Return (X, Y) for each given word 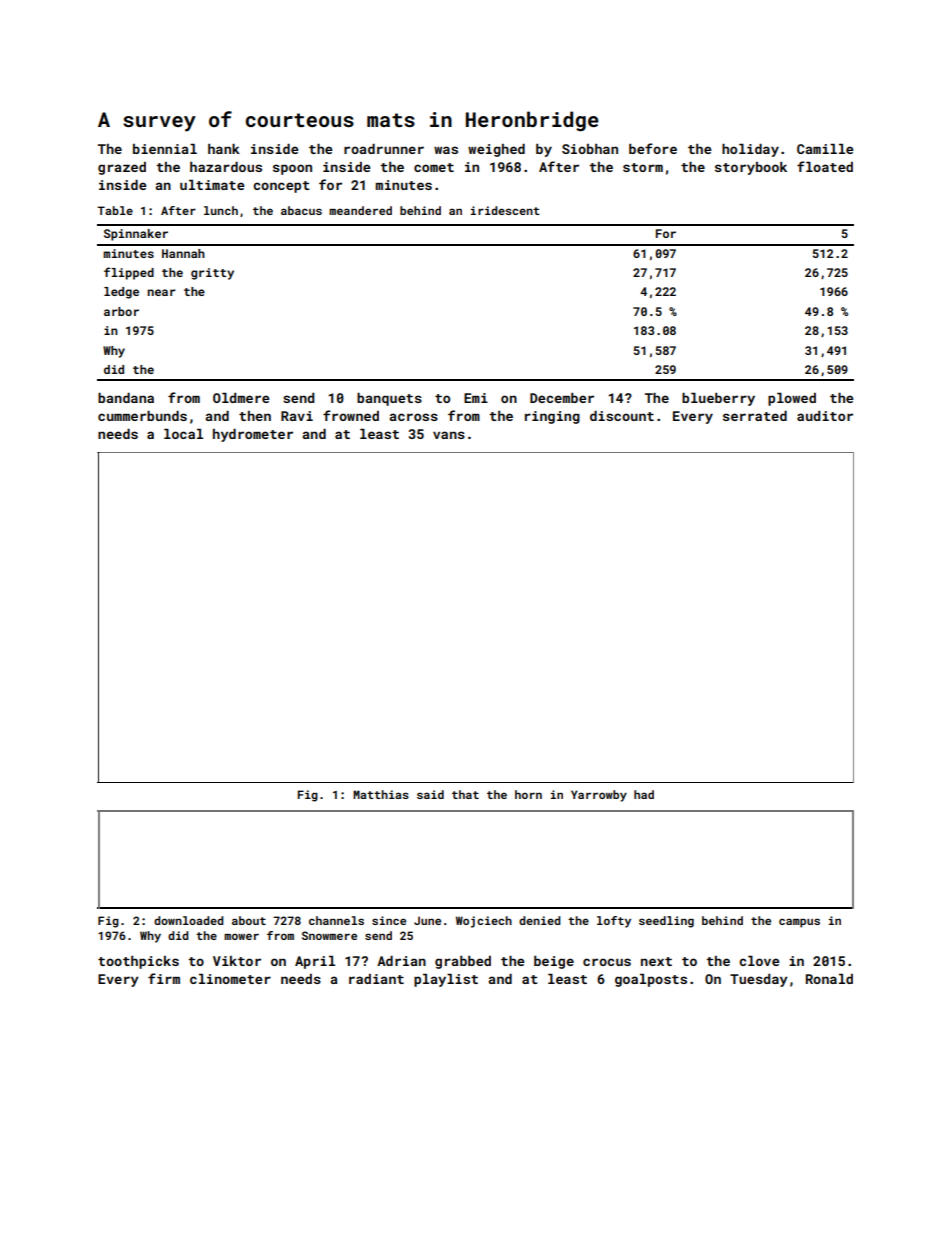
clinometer (230, 979)
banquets (389, 399)
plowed (792, 399)
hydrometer (253, 435)
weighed (496, 150)
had (644, 794)
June (427, 920)
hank (224, 149)
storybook (751, 168)
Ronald (829, 979)
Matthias (381, 794)
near (161, 292)
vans (449, 435)
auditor (825, 416)
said (430, 794)
